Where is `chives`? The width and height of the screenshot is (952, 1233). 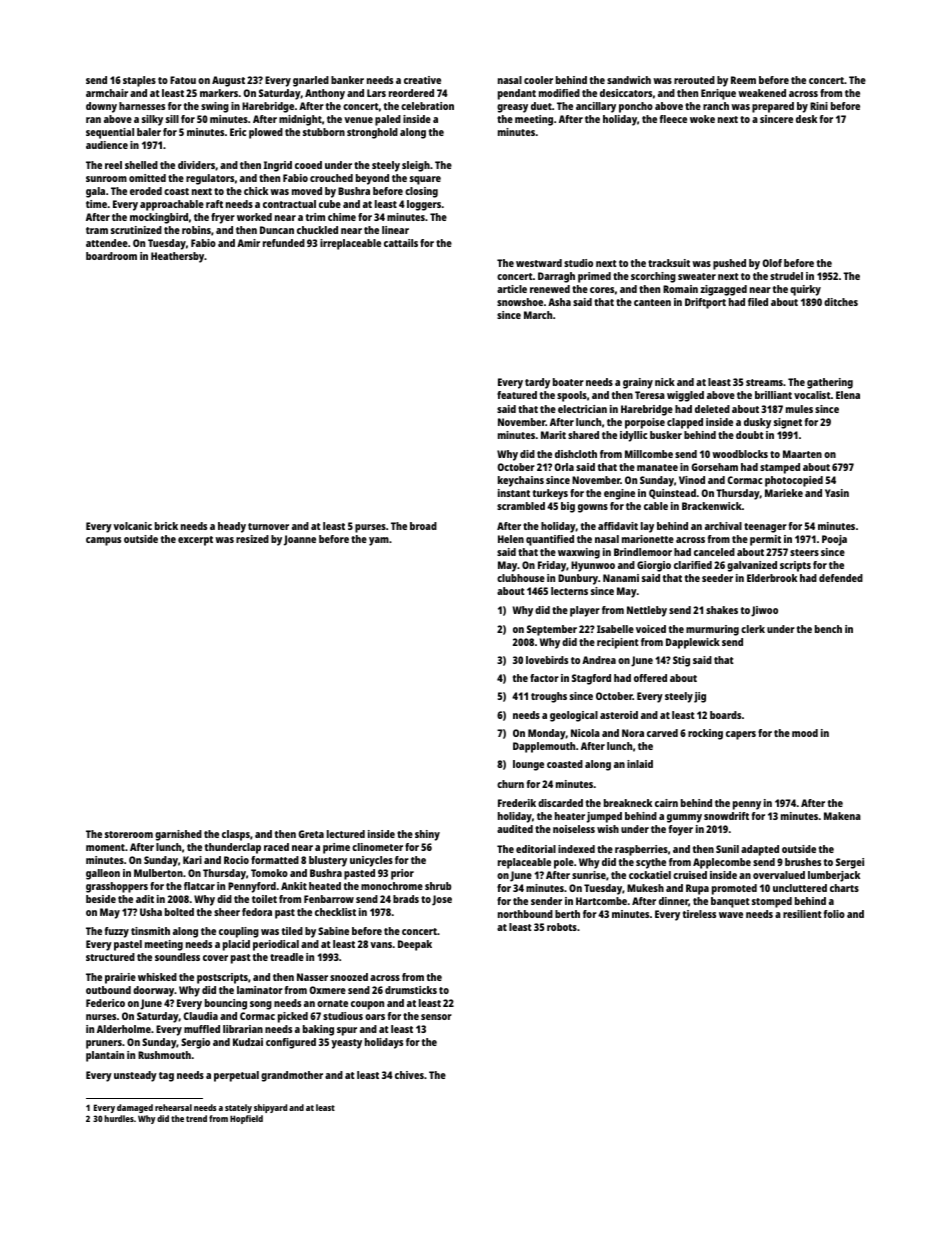
chives is located at coordinates (409, 1075).
